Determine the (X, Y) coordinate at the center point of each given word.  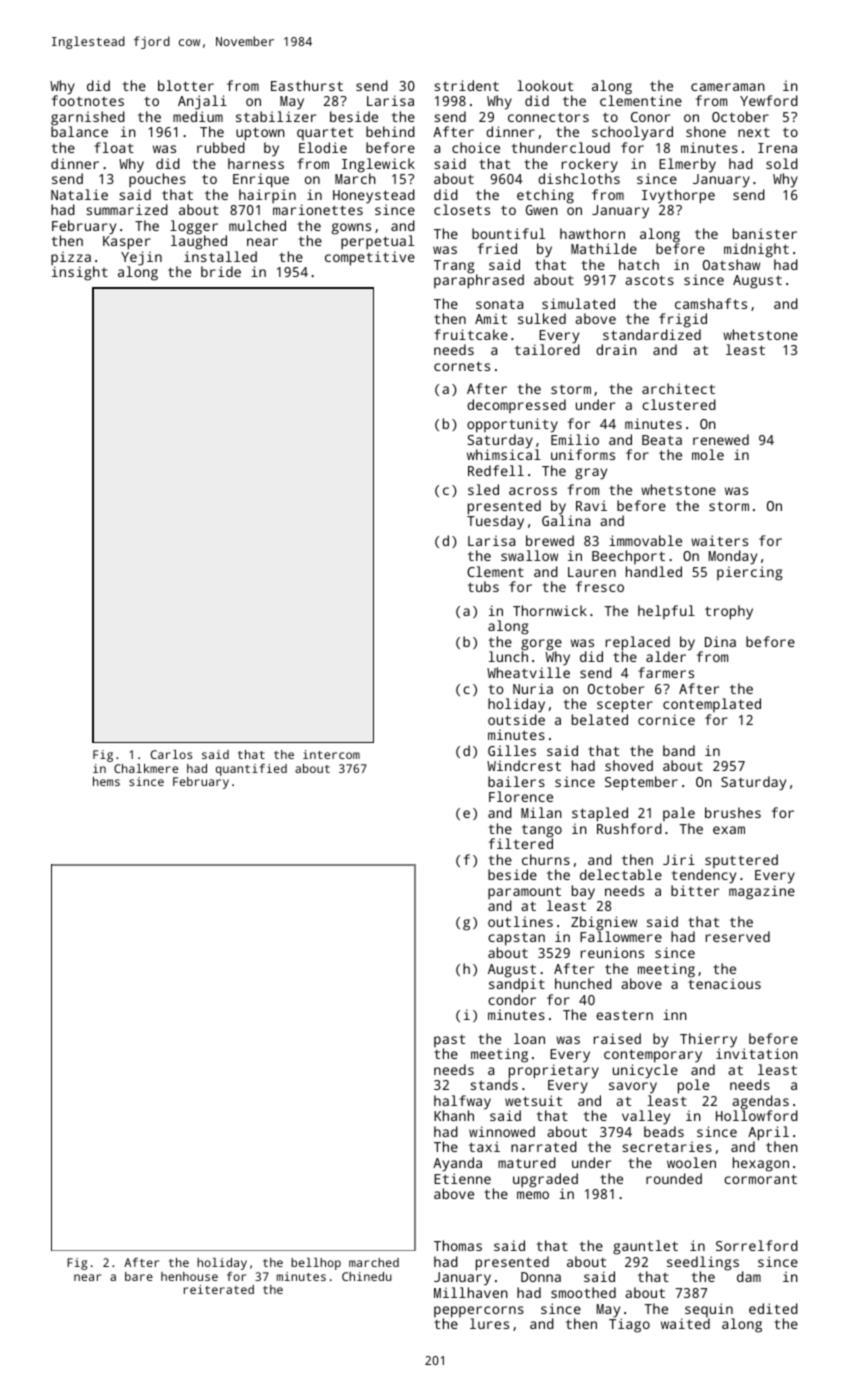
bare (139, 1276)
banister (765, 233)
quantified (251, 770)
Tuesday (495, 522)
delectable (621, 874)
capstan (516, 939)
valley (646, 1117)
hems (106, 781)
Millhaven (471, 1292)
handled (654, 571)
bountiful (508, 233)
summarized (127, 209)
